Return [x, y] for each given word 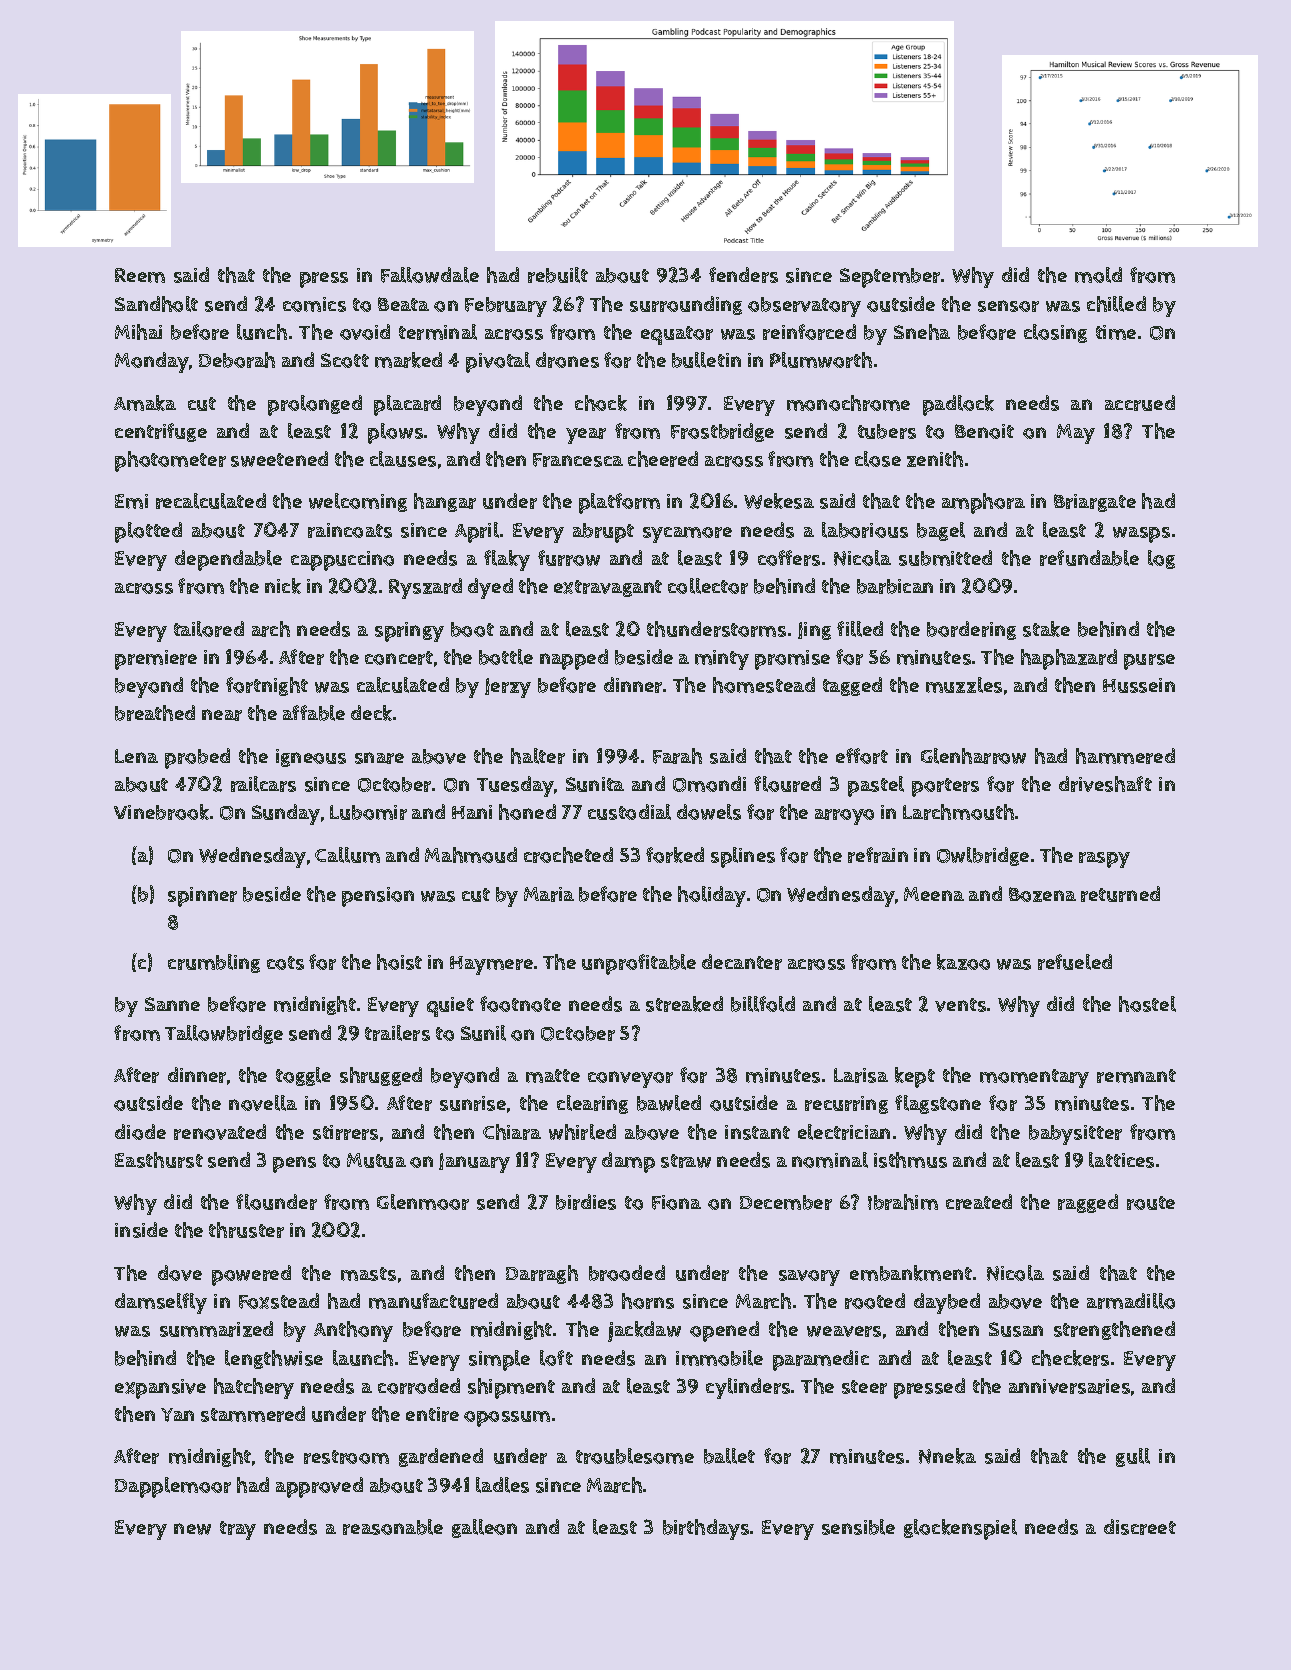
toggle [303, 1076]
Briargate [1095, 503]
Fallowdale [430, 275]
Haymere [491, 965]
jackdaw [644, 1331]
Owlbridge [983, 856]
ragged [1088, 1203]
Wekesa [779, 501]
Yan [177, 1415]
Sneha [922, 332]
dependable [228, 560]
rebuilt [558, 275]
